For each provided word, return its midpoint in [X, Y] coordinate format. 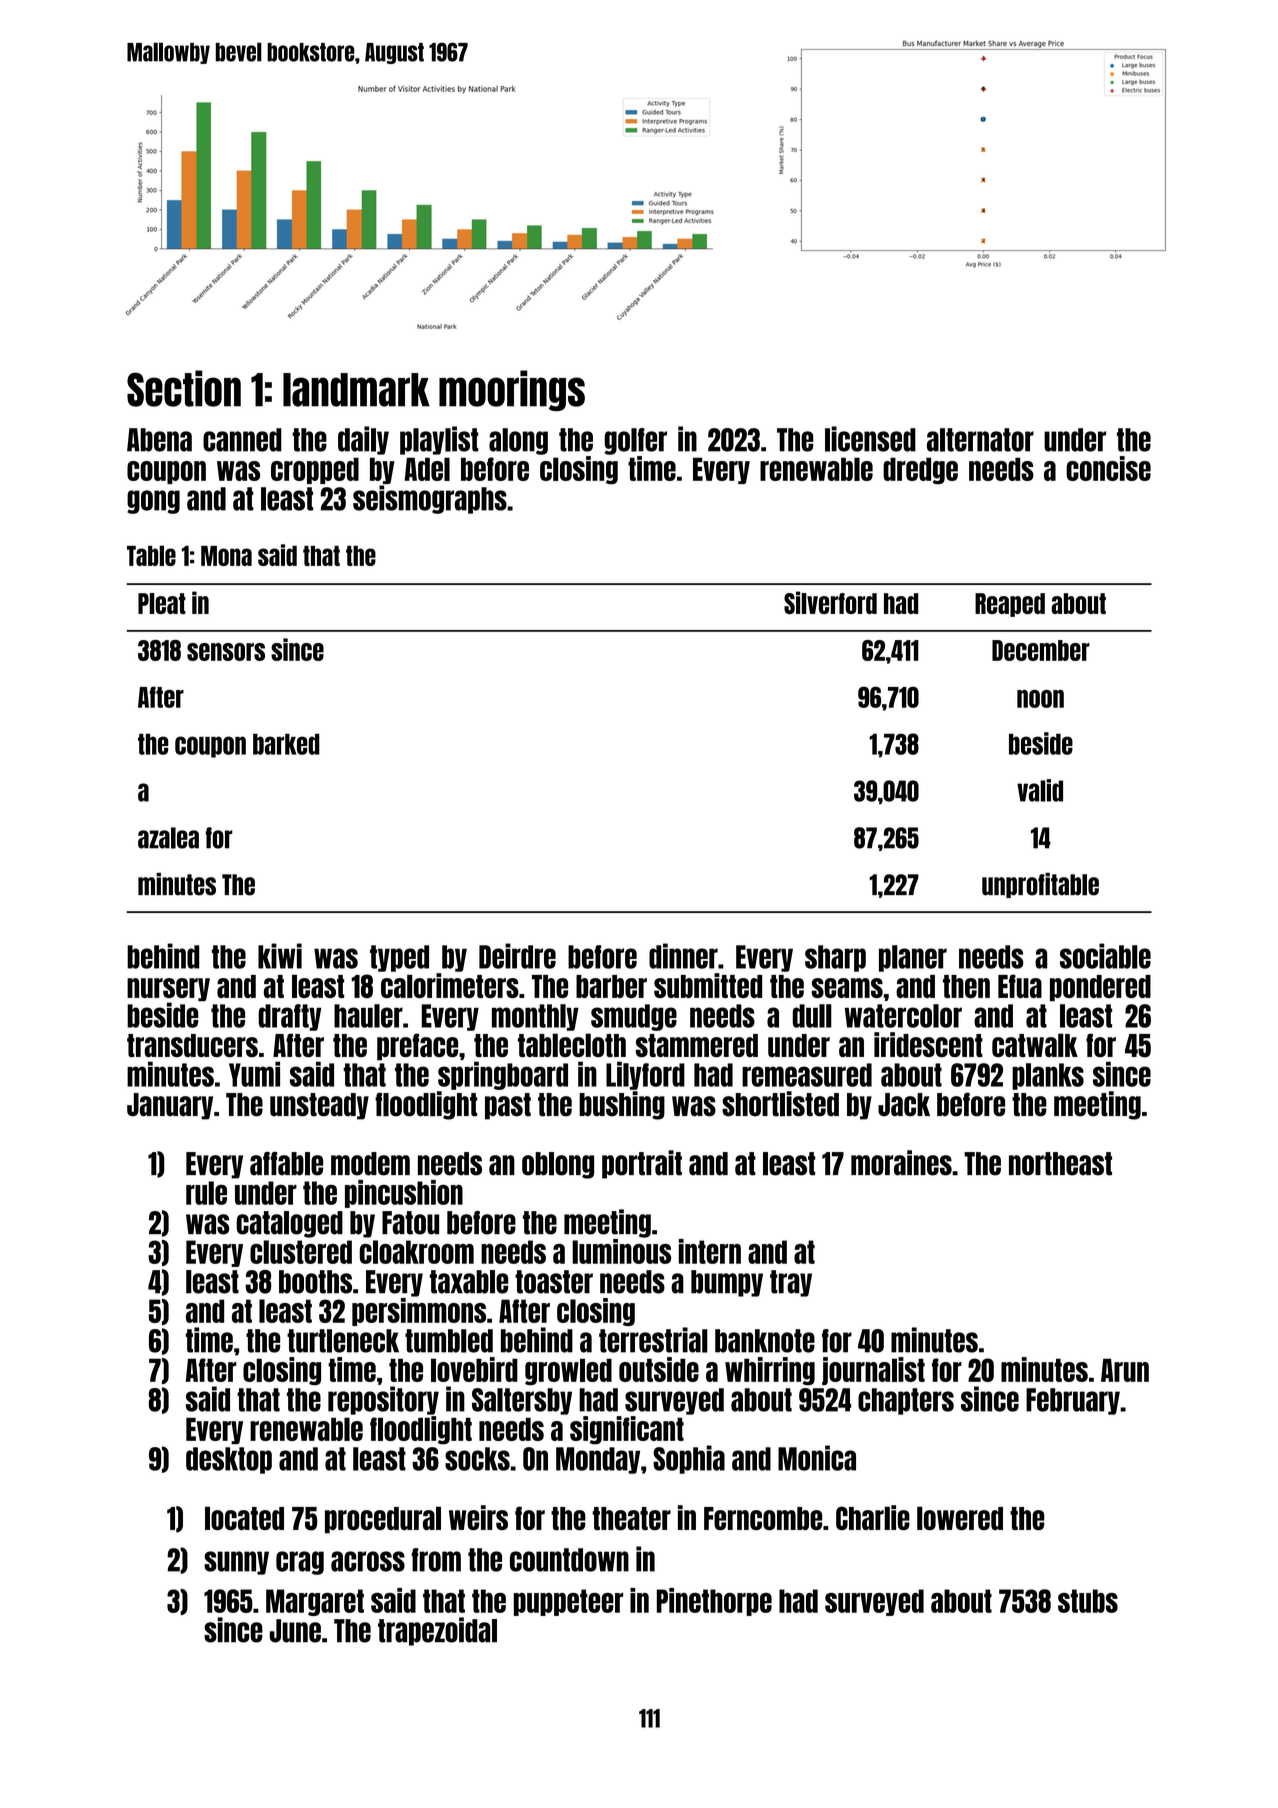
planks [1048, 1076]
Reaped [1010, 605]
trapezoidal [437, 1631]
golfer [635, 441]
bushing [622, 1105]
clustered [301, 1252]
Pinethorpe [714, 1602]
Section [184, 388]
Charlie [873, 1517]
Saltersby [522, 1401]
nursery [168, 989]
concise [1108, 468]
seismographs [430, 499]
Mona [226, 556]
